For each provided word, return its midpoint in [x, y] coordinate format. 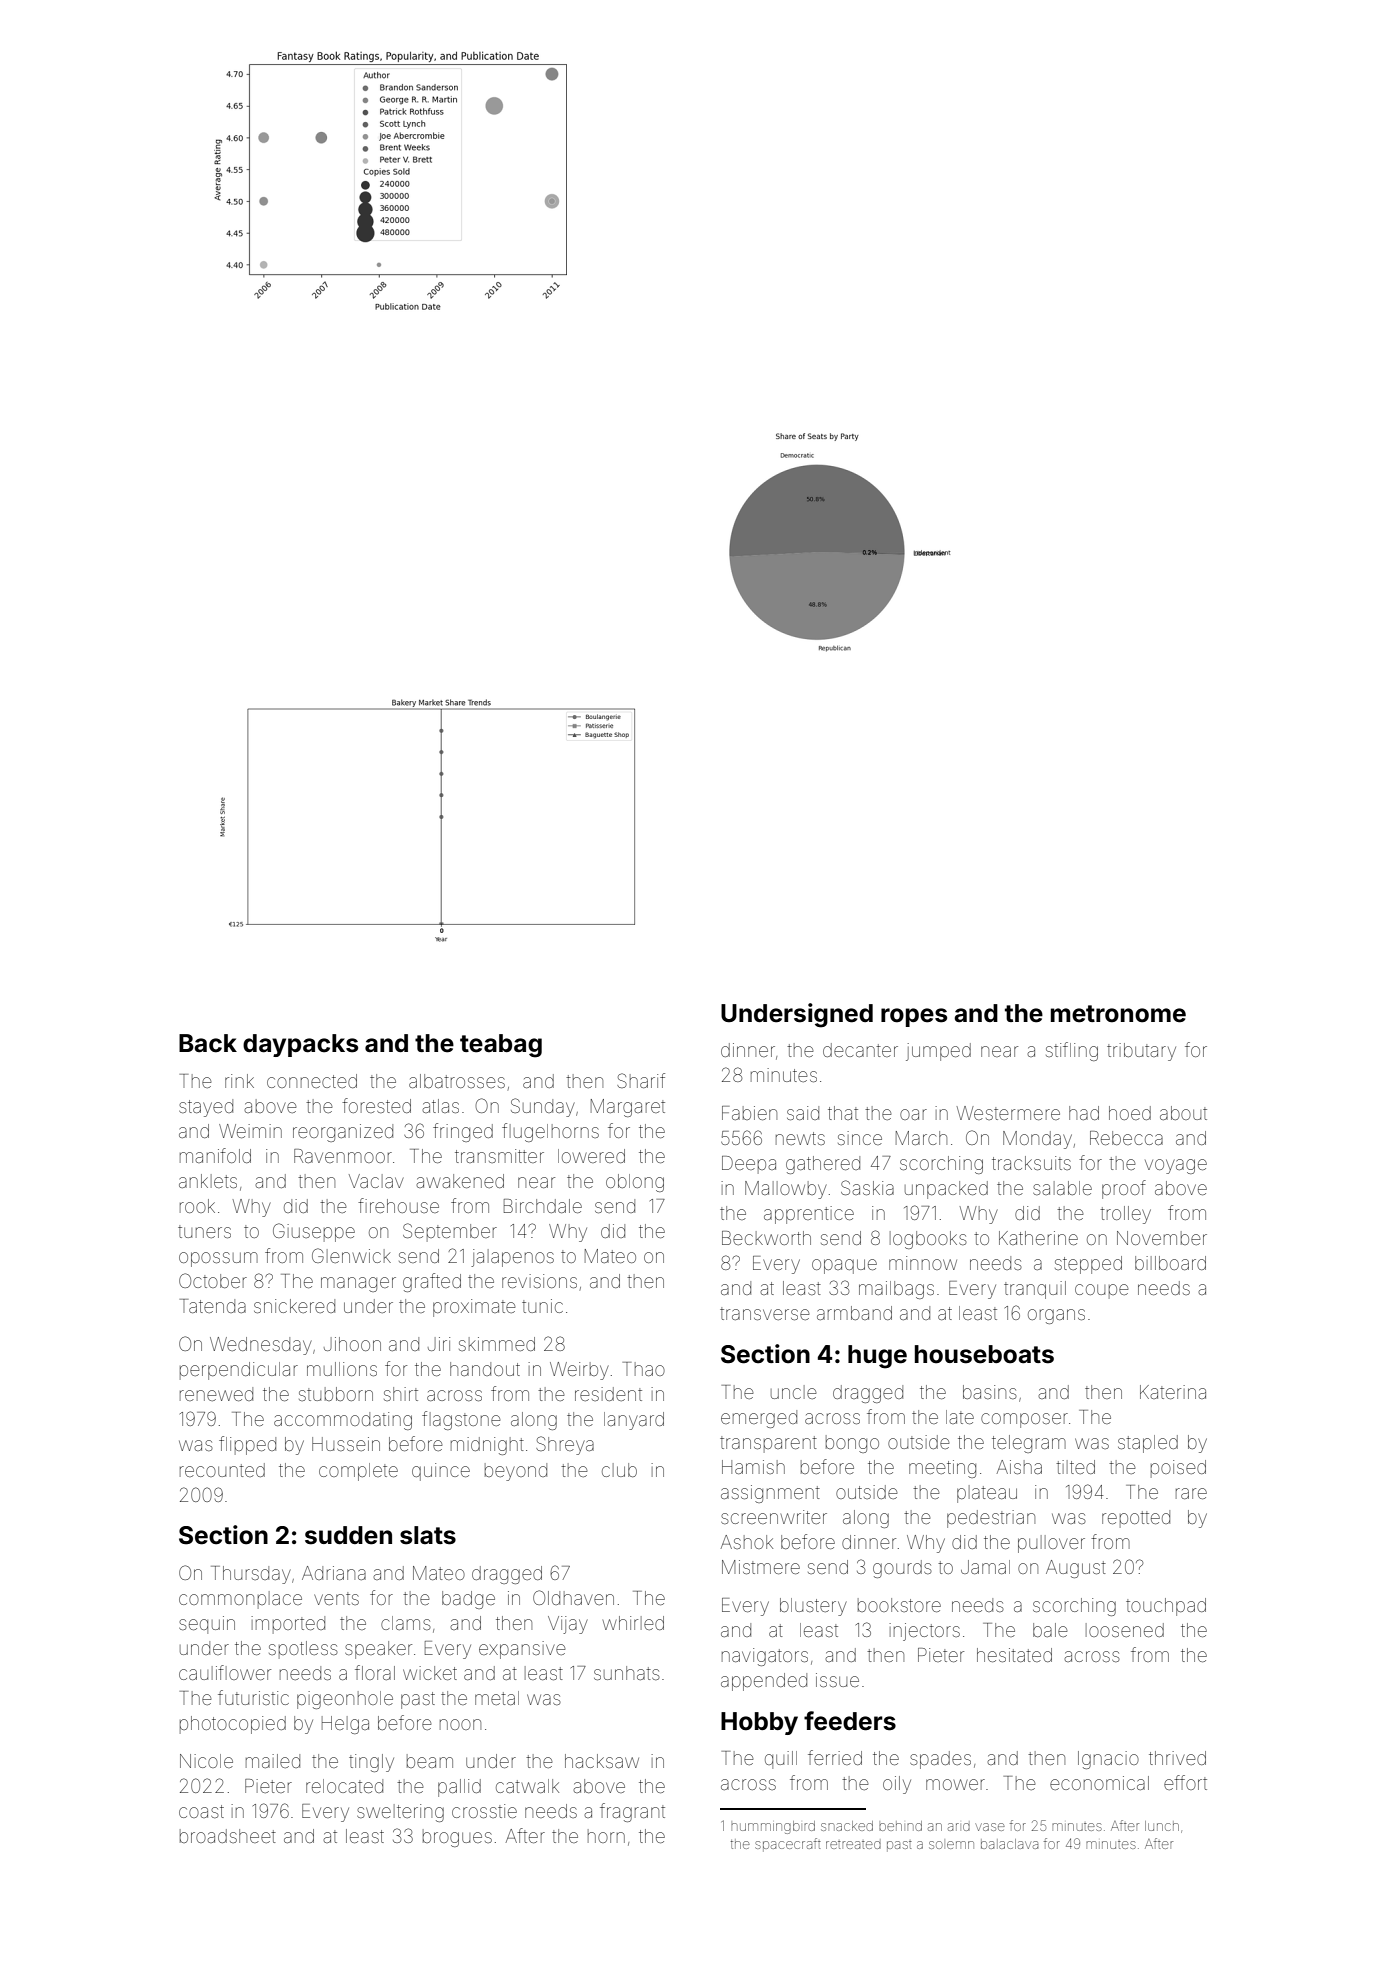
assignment [770, 1494]
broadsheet [228, 1836]
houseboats [984, 1354]
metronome [1118, 1014]
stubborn [336, 1394]
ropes [914, 1017]
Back [208, 1043]
